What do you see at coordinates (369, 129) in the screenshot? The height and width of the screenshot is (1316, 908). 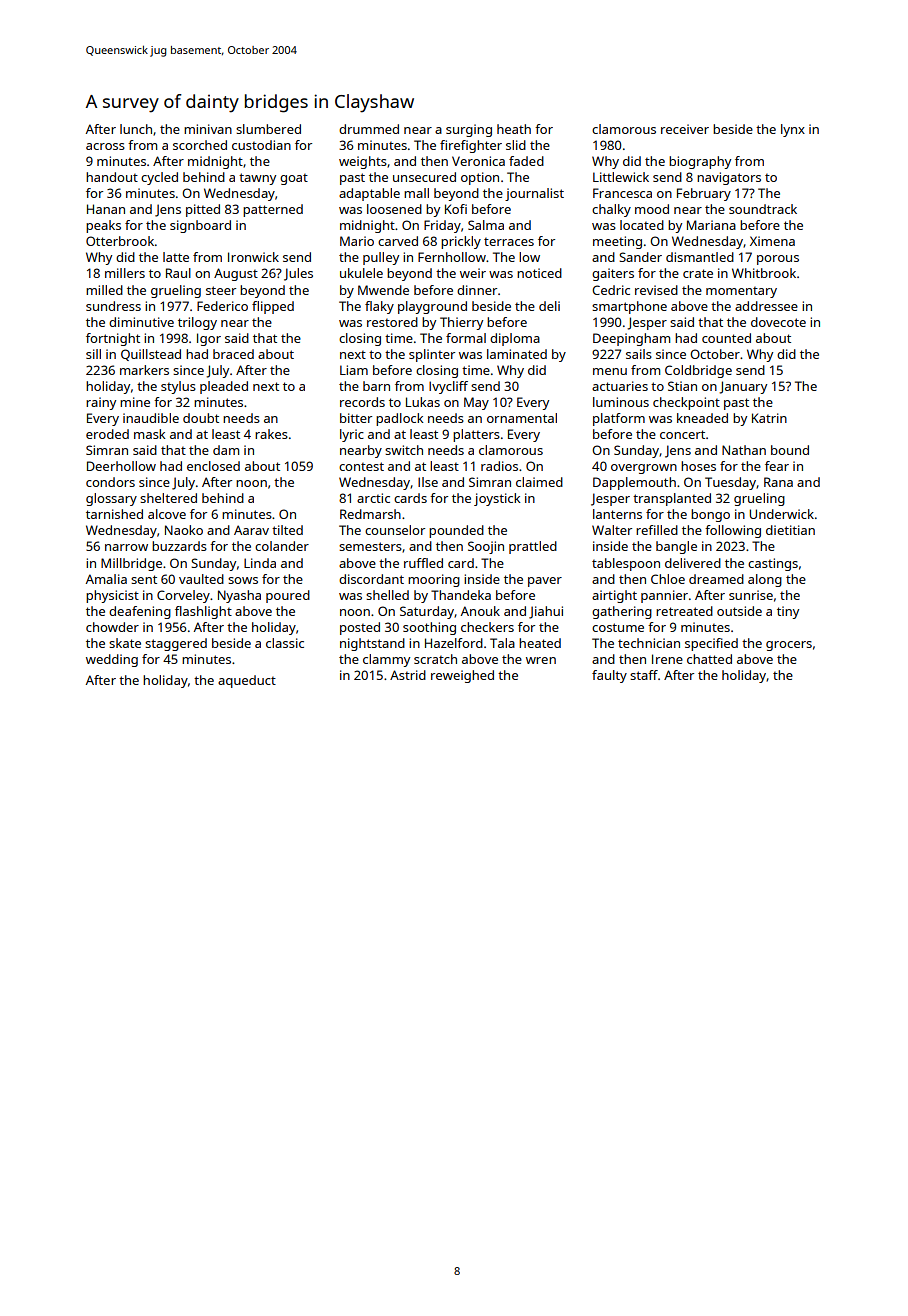 I see `drummed` at bounding box center [369, 129].
